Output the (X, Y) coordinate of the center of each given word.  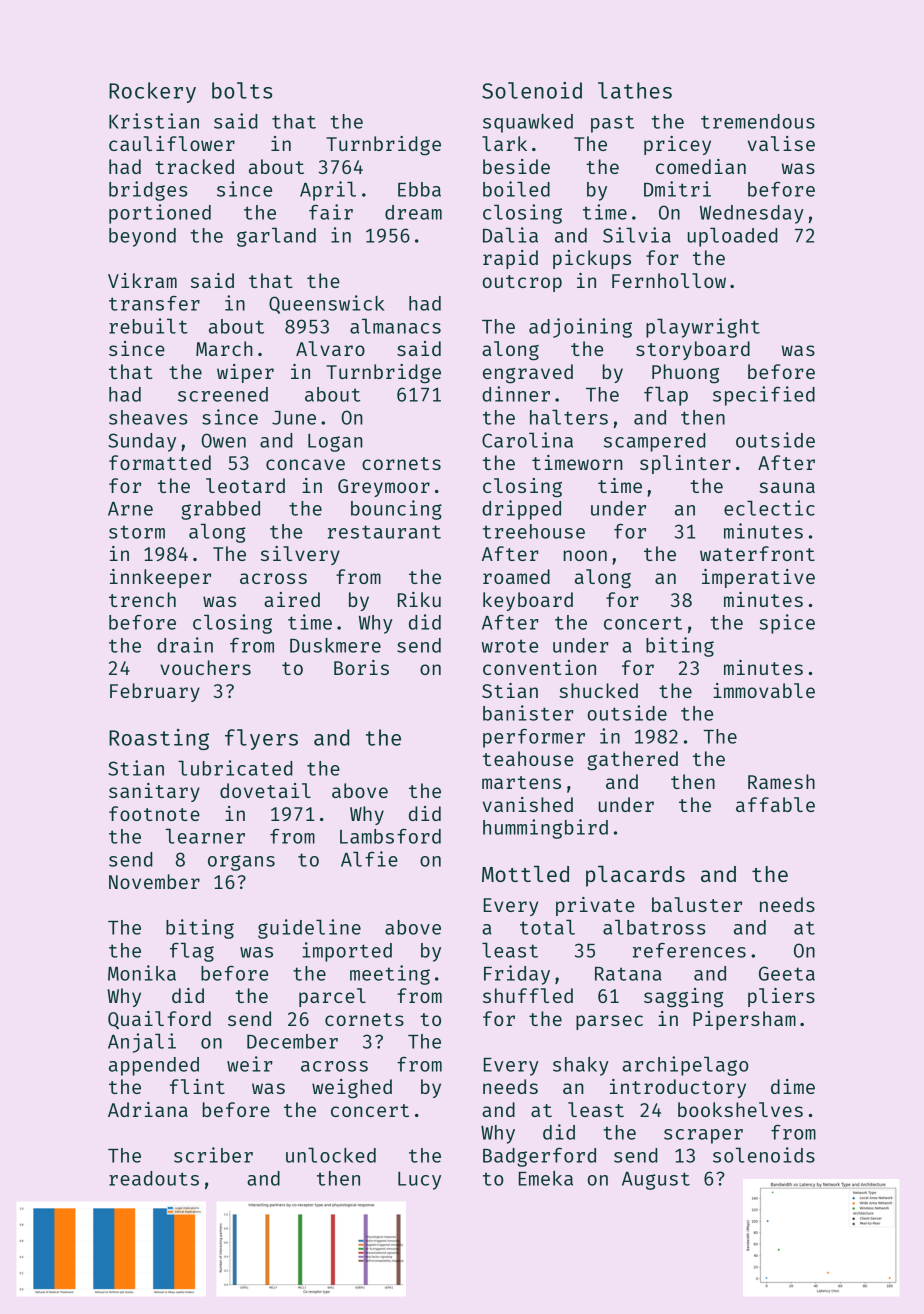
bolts (242, 90)
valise (781, 143)
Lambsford (390, 836)
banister (528, 713)
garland (276, 237)
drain (185, 645)
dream (413, 212)
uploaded (732, 237)
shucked (598, 690)
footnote (154, 813)
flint (197, 1086)
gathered (632, 761)
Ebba (419, 189)
